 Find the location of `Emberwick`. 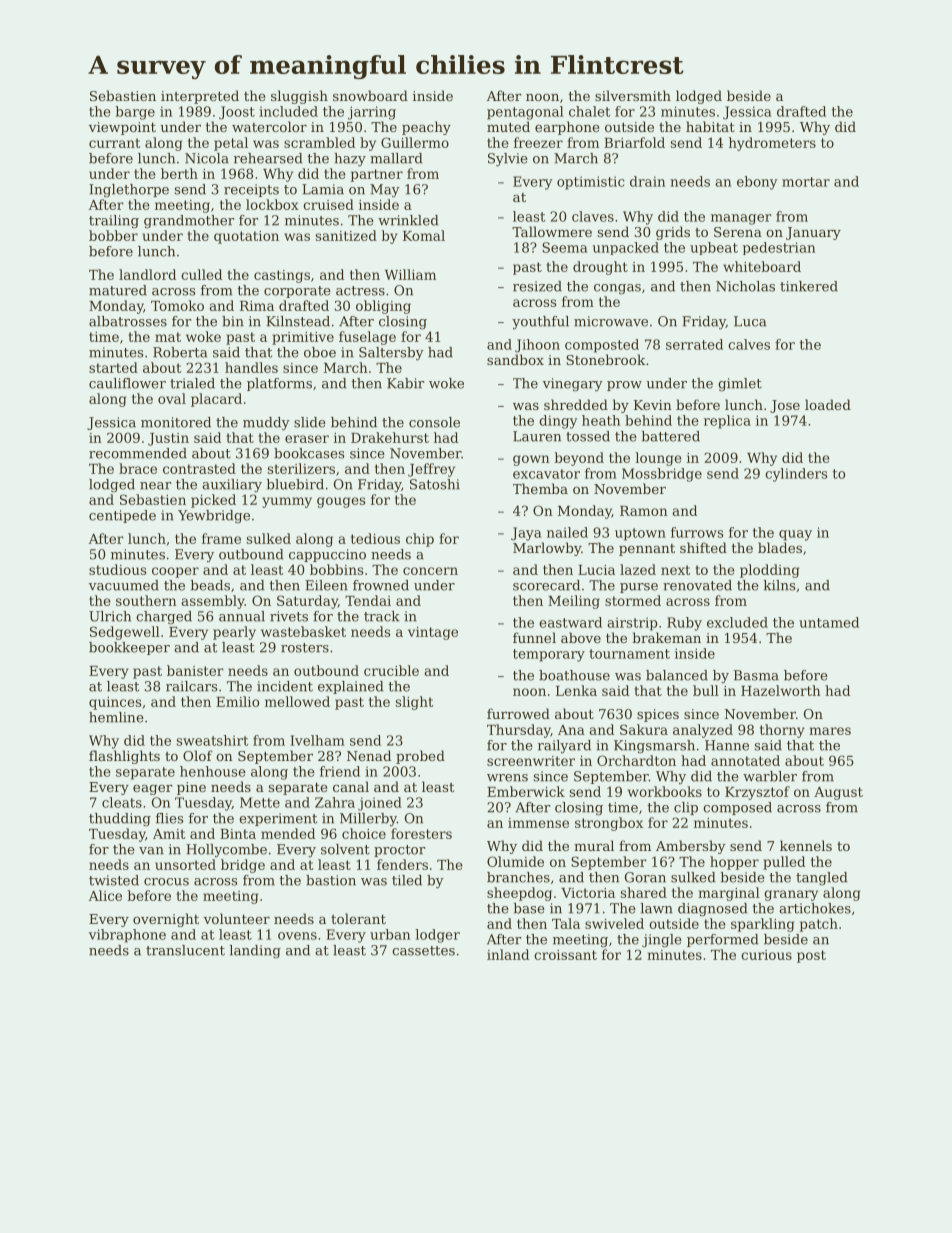

Emberwick is located at coordinates (526, 791).
